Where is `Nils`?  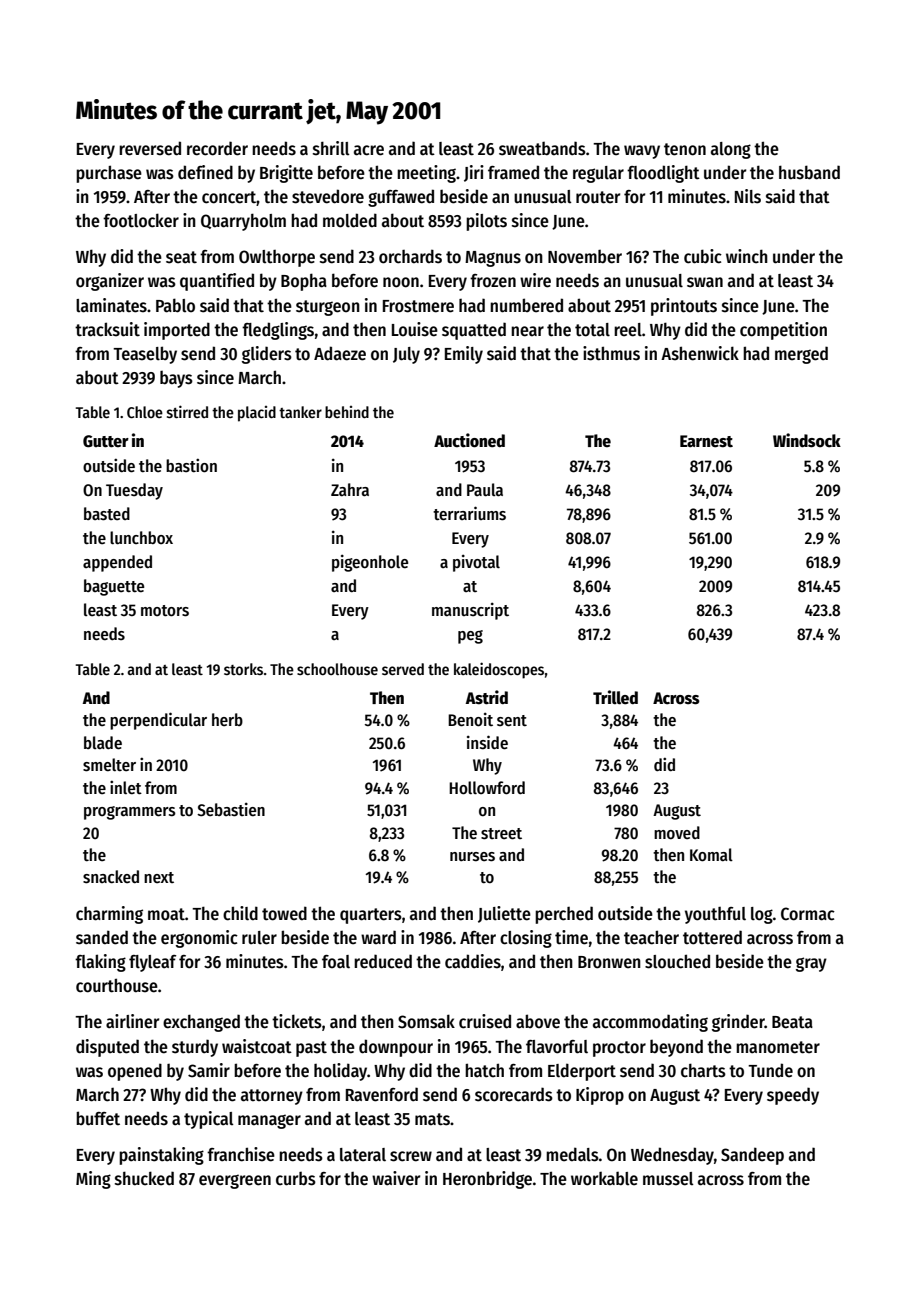
Nils is located at coordinates (748, 196).
